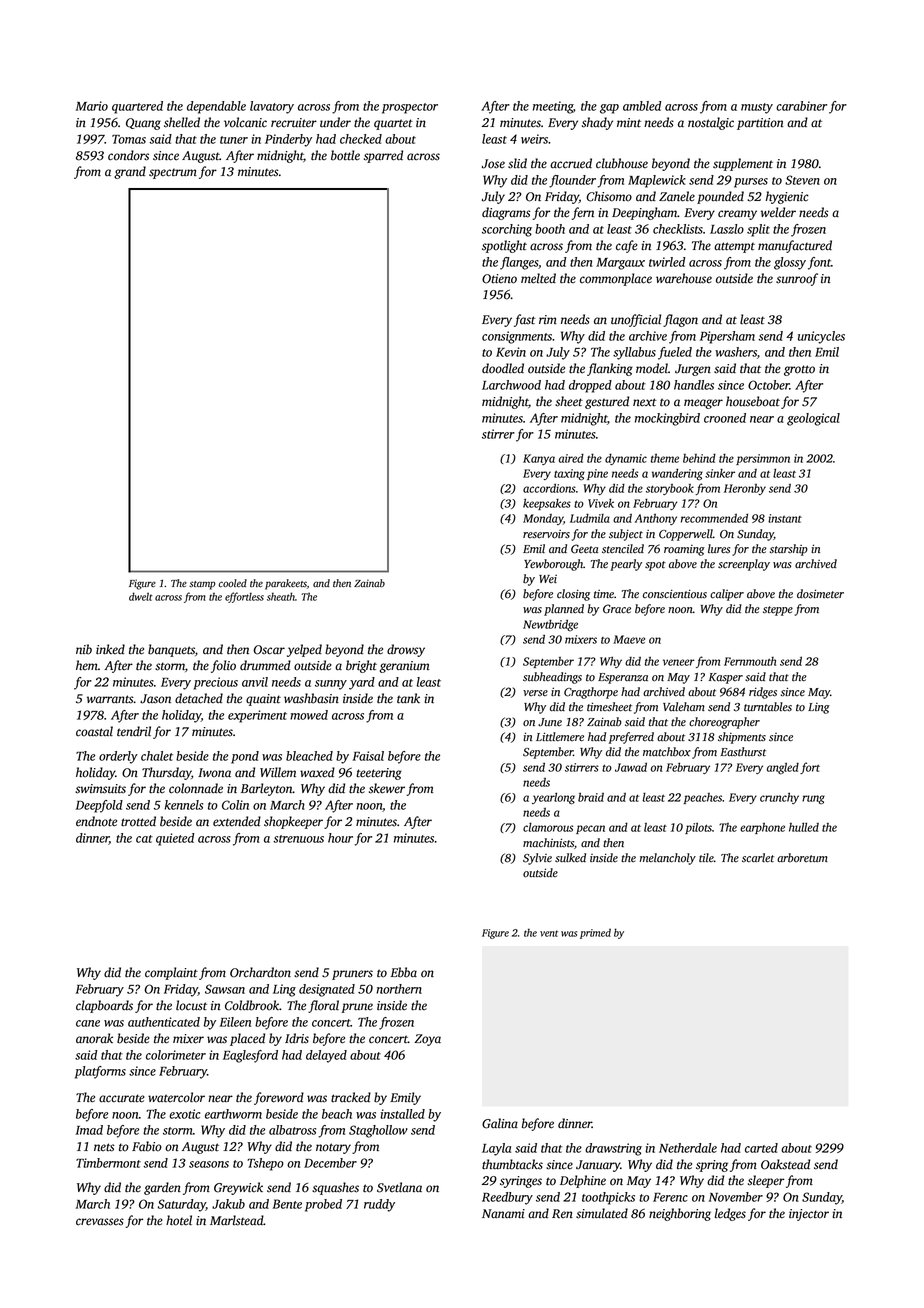  Describe the element at coordinates (216, 107) in the screenshot. I see `dependable` at that location.
